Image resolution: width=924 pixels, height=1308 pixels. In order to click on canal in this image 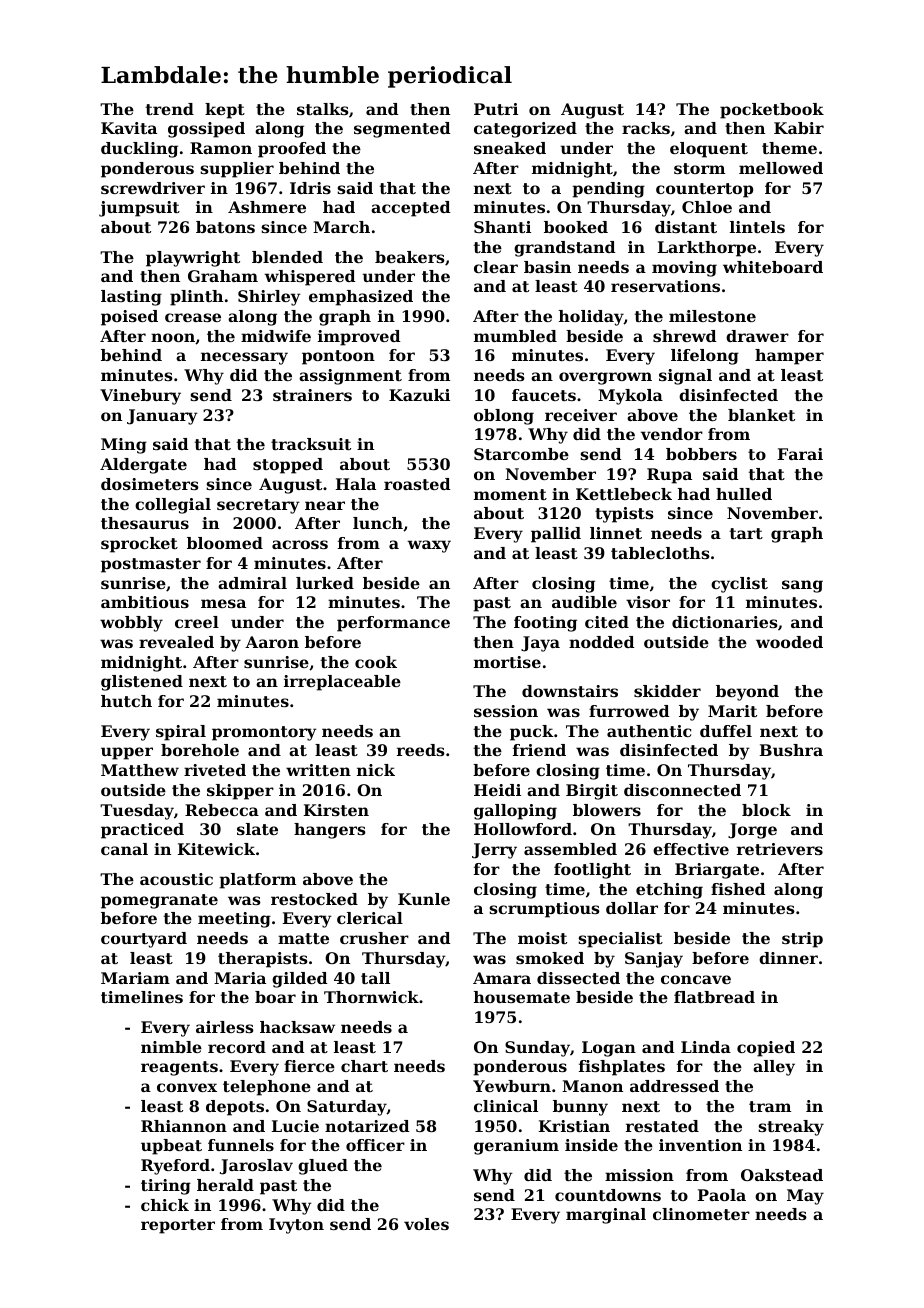, I will do `click(124, 849)`.
